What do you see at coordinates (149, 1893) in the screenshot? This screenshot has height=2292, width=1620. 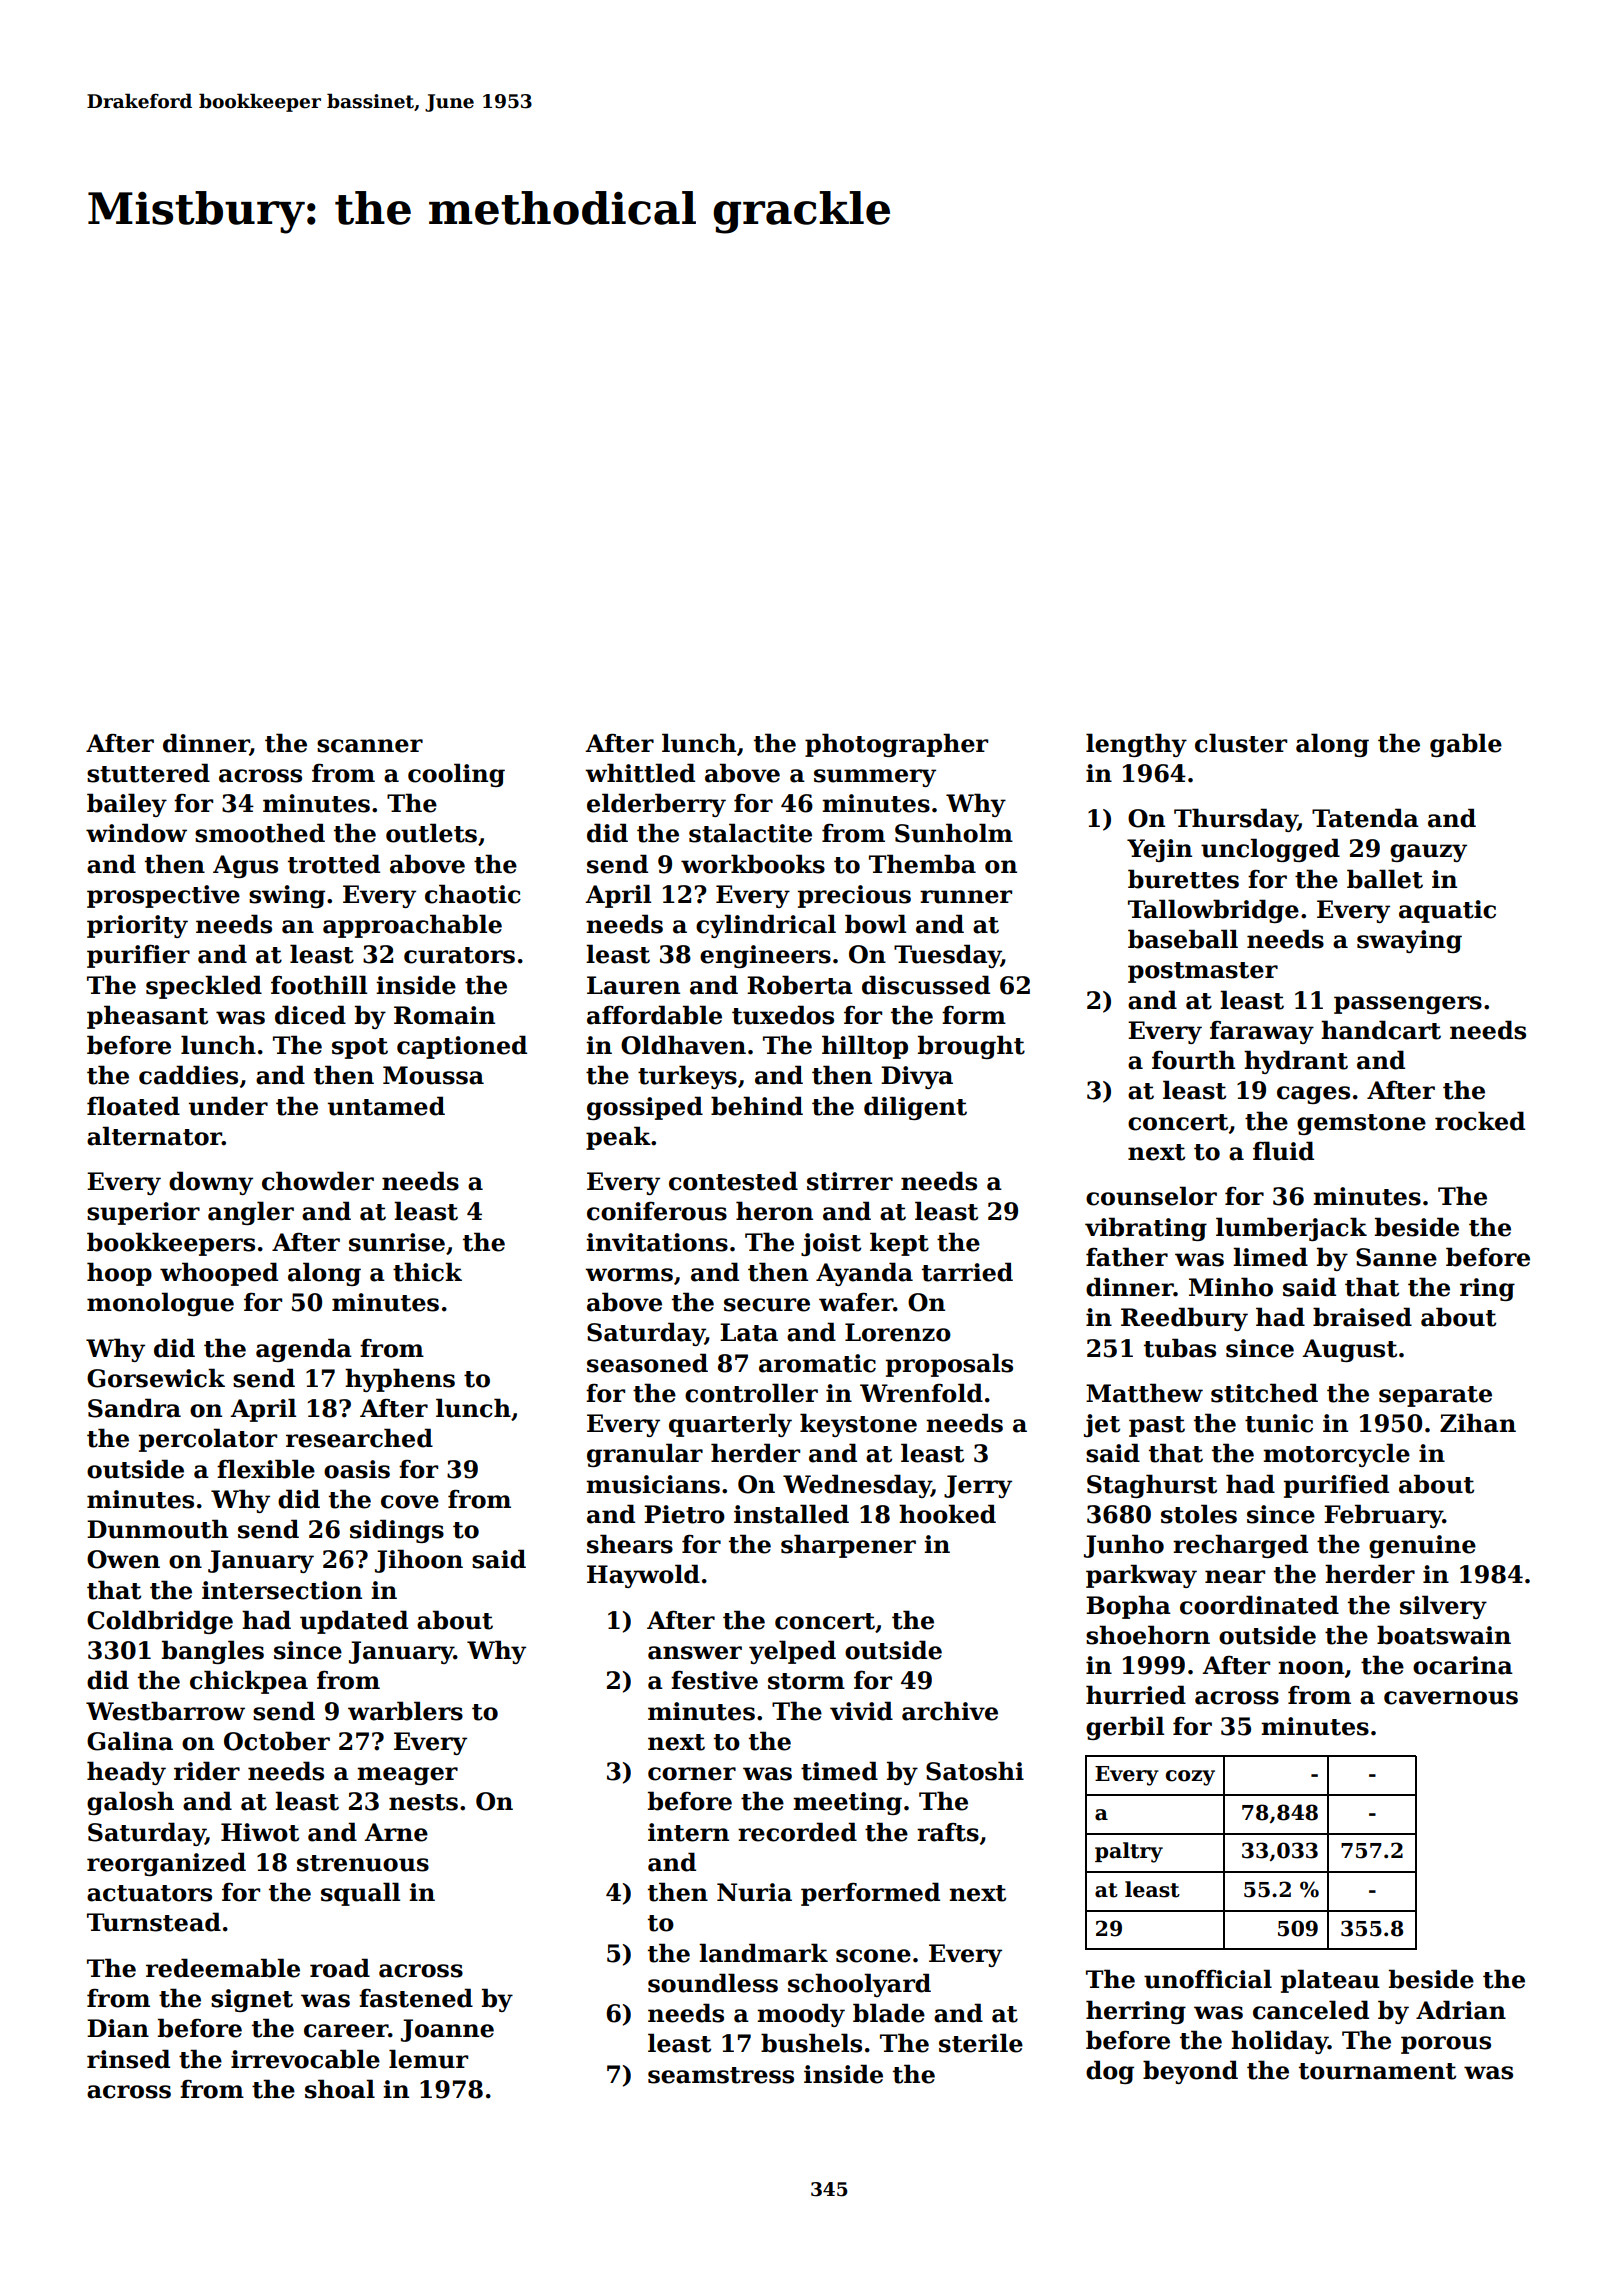 I see `actuators` at bounding box center [149, 1893].
